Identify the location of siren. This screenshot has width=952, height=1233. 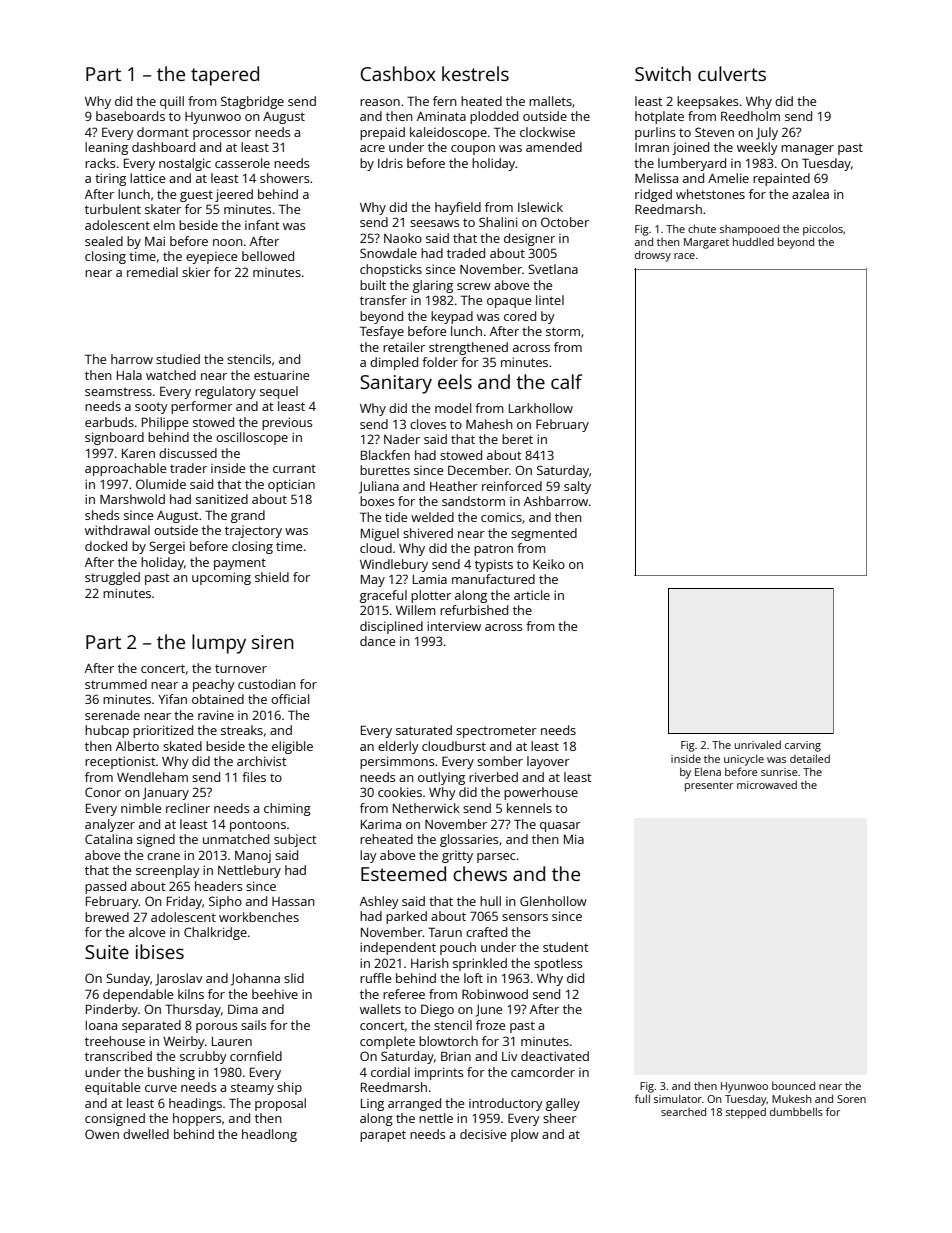
(273, 642).
